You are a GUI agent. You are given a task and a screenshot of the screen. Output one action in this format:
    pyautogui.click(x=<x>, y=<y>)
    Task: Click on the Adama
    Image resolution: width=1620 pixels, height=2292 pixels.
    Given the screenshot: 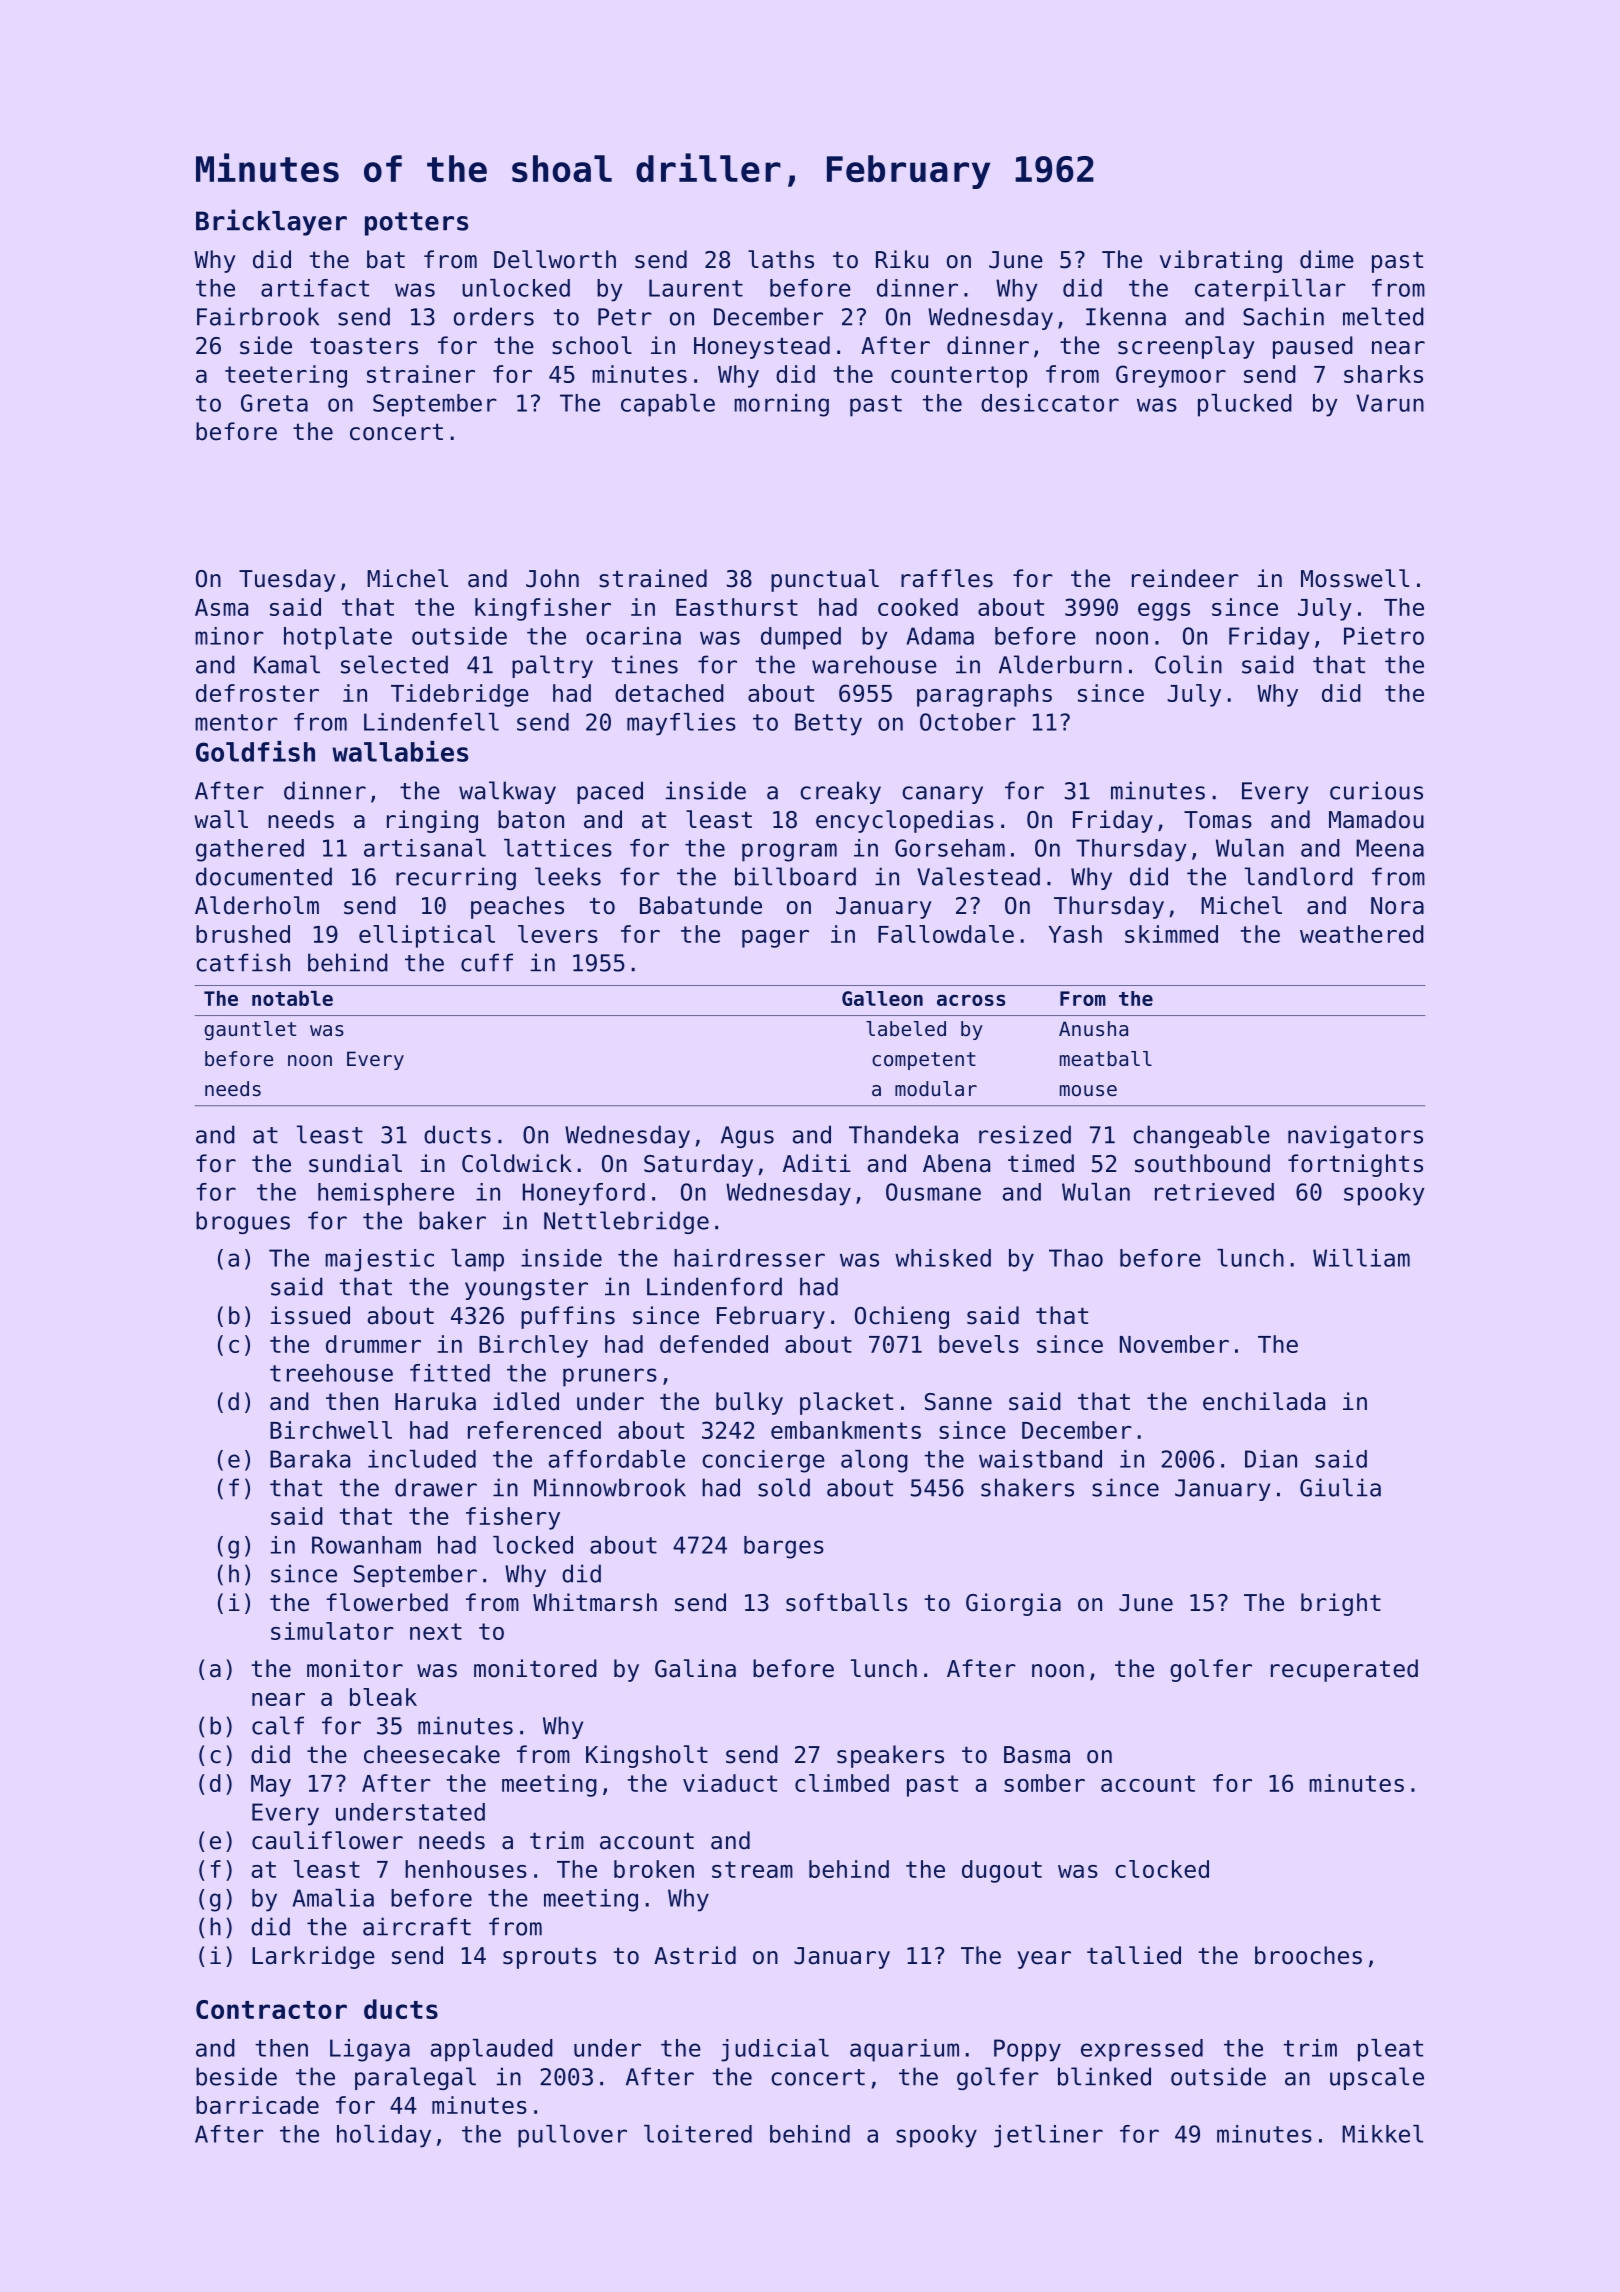 What is the action you would take?
    pyautogui.click(x=940, y=636)
